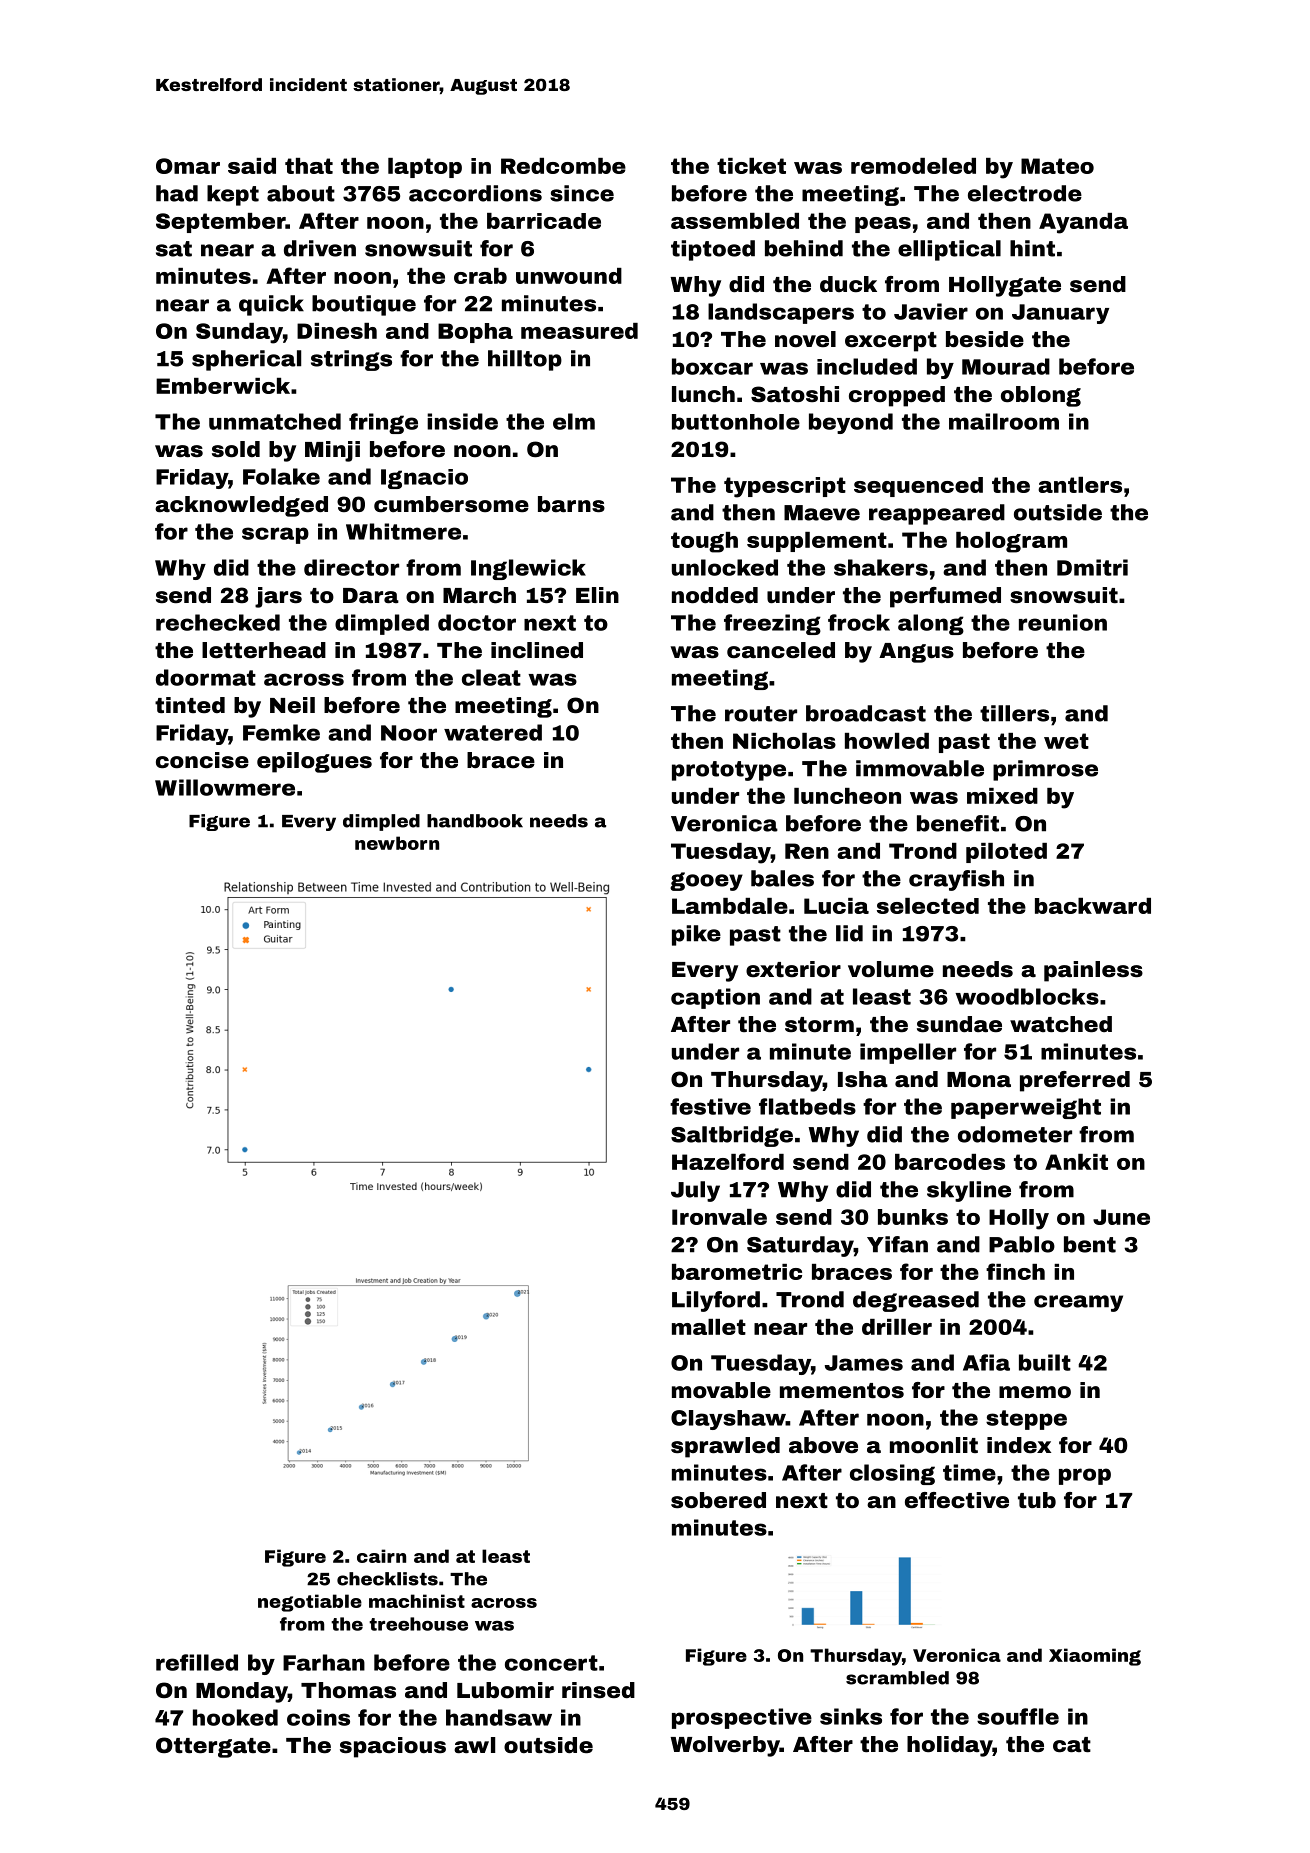  I want to click on since, so click(582, 193).
